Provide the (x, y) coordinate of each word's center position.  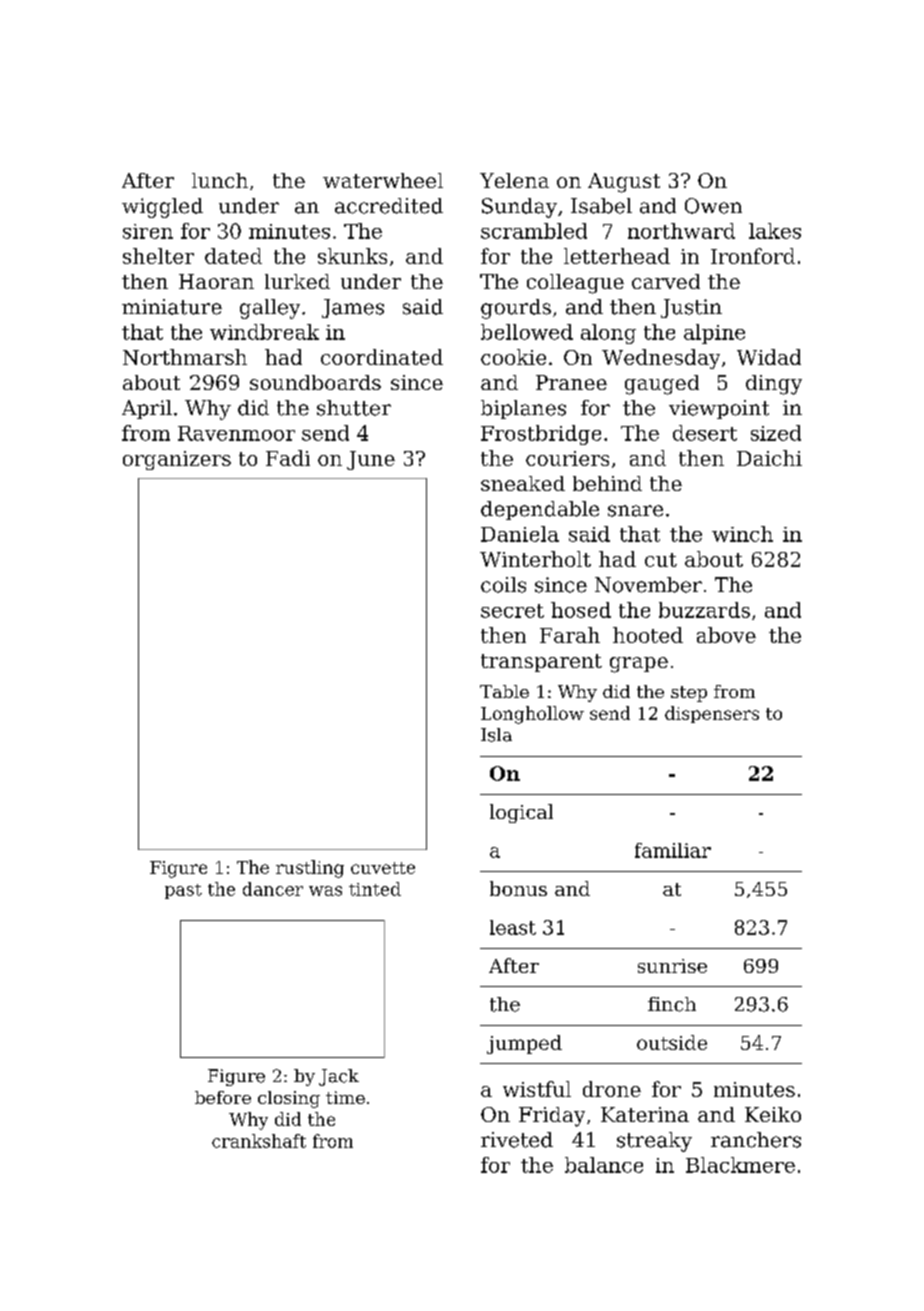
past (183, 891)
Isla (496, 735)
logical (521, 813)
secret (512, 611)
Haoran (216, 281)
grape (639, 665)
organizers (177, 460)
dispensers (712, 714)
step (689, 694)
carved (666, 281)
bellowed (527, 332)
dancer (273, 889)
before (223, 1097)
